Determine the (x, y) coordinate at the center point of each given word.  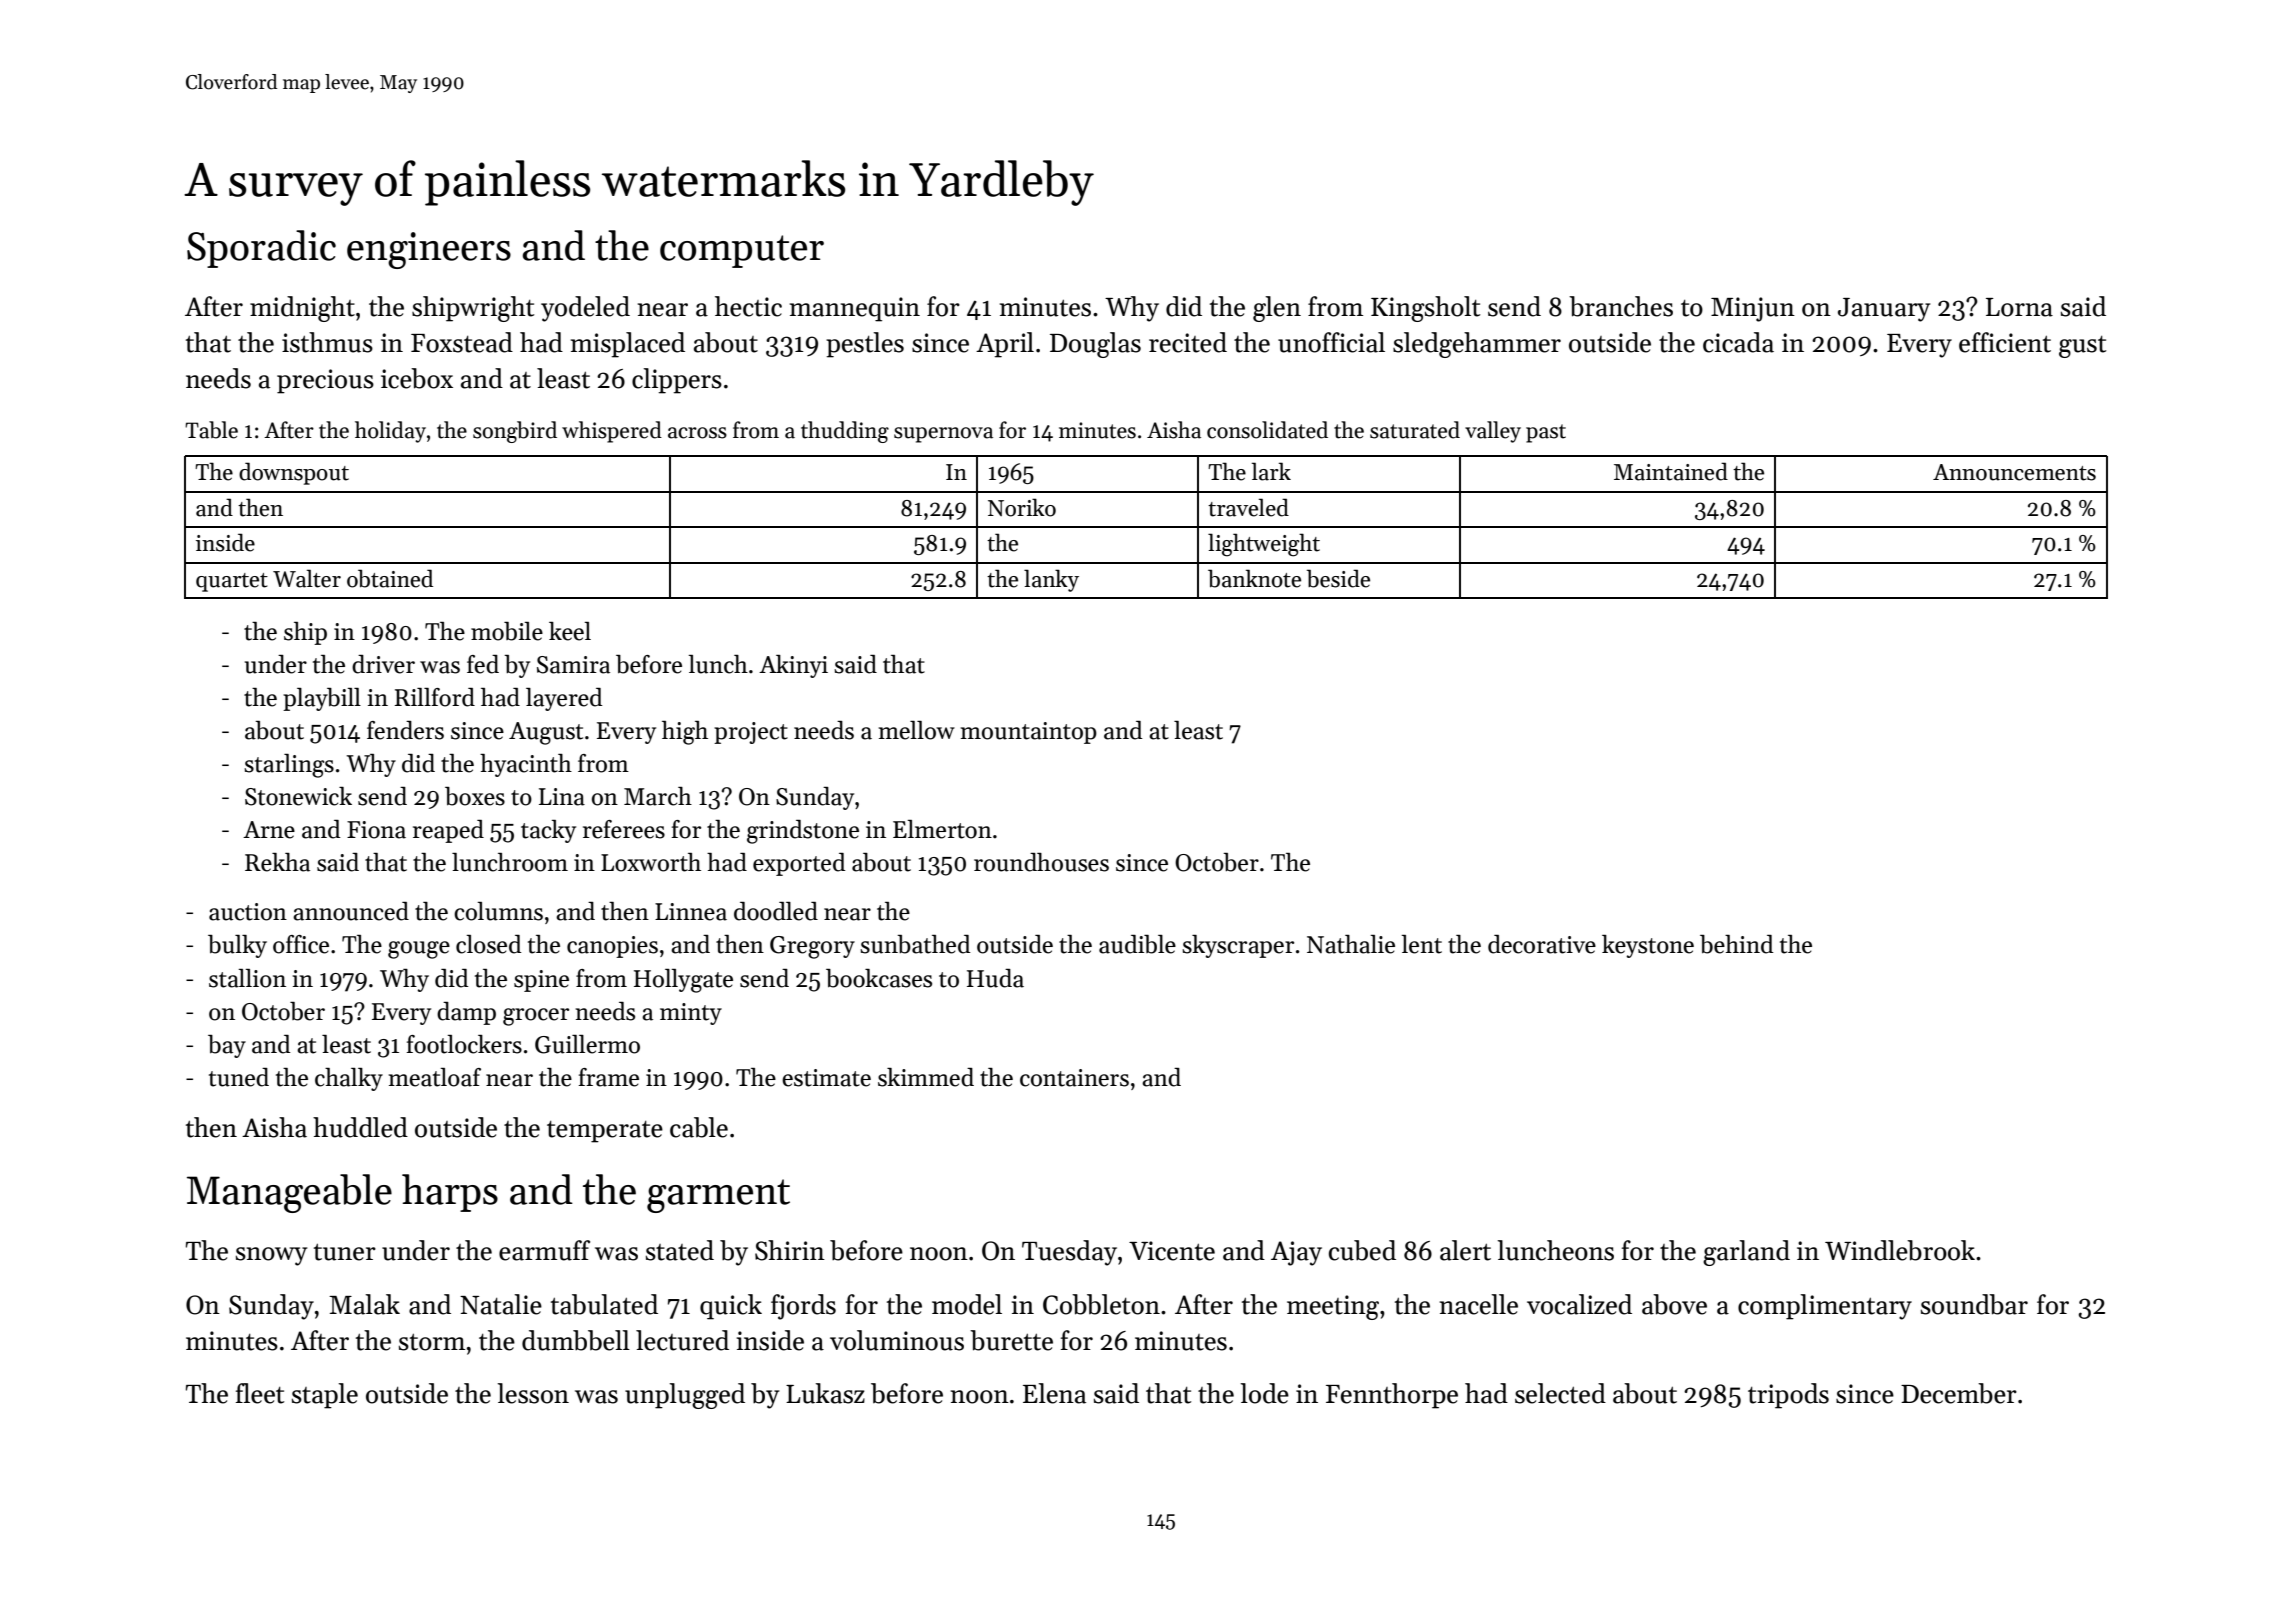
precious (325, 381)
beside (1338, 578)
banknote (1254, 578)
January (1884, 310)
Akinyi (793, 666)
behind (1737, 944)
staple (325, 1396)
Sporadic (261, 249)
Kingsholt (1425, 309)
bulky (237, 946)
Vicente (1172, 1251)
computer (742, 251)
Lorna (2019, 307)
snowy (271, 1256)
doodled (776, 911)
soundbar (1974, 1304)
